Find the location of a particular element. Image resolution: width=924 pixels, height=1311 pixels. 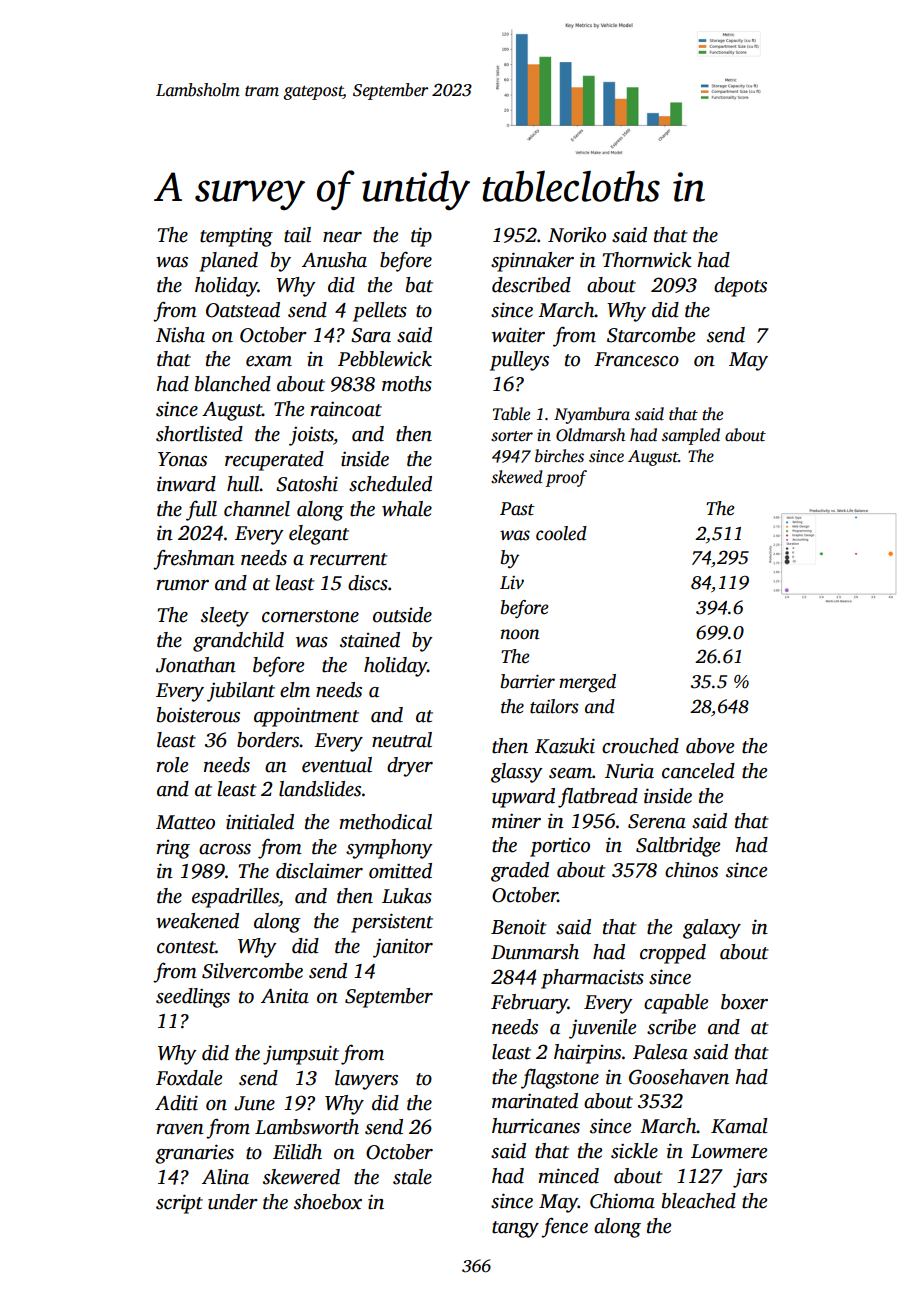

weakened is located at coordinates (197, 921).
